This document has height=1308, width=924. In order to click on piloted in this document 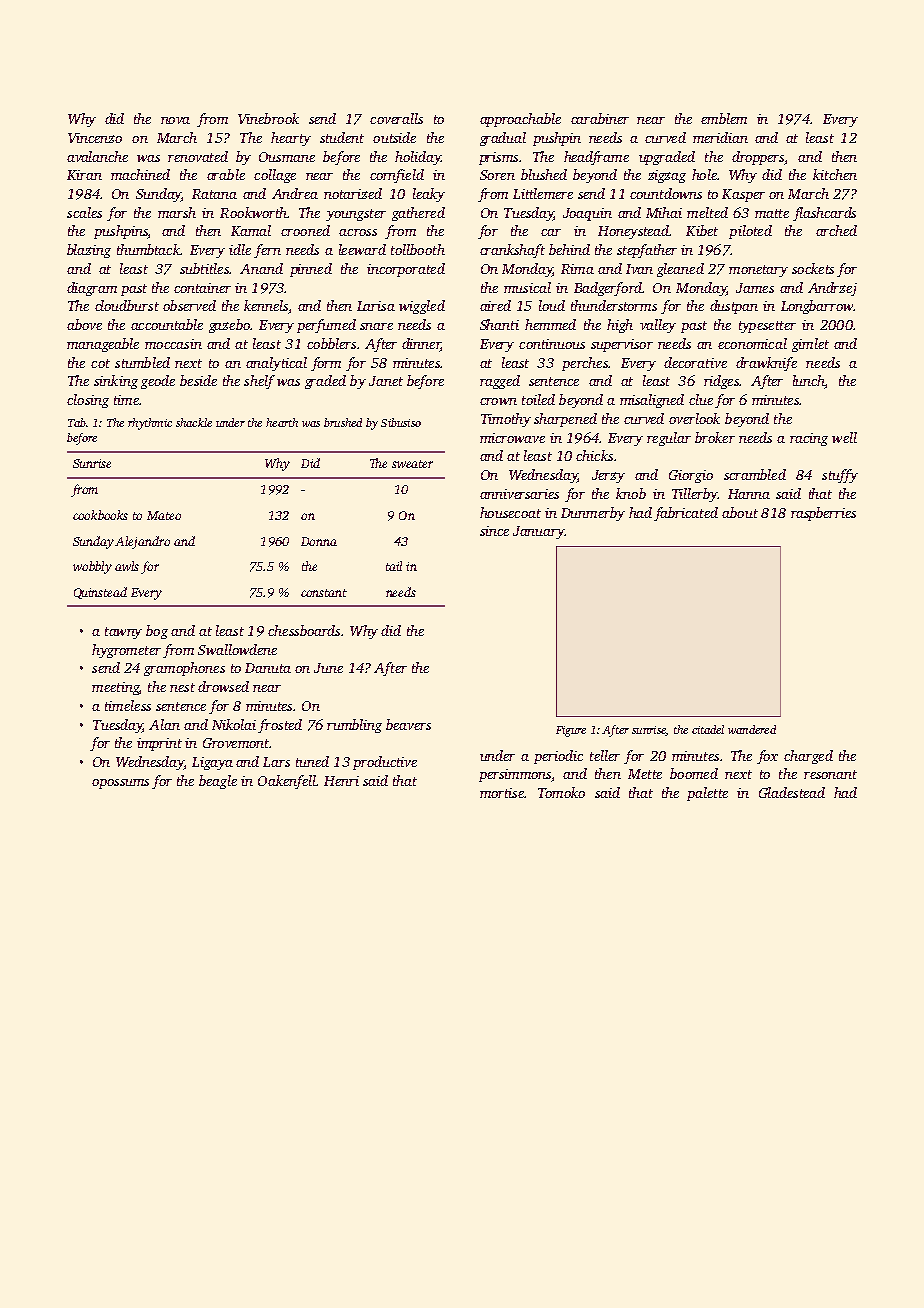, I will do `click(750, 232)`.
